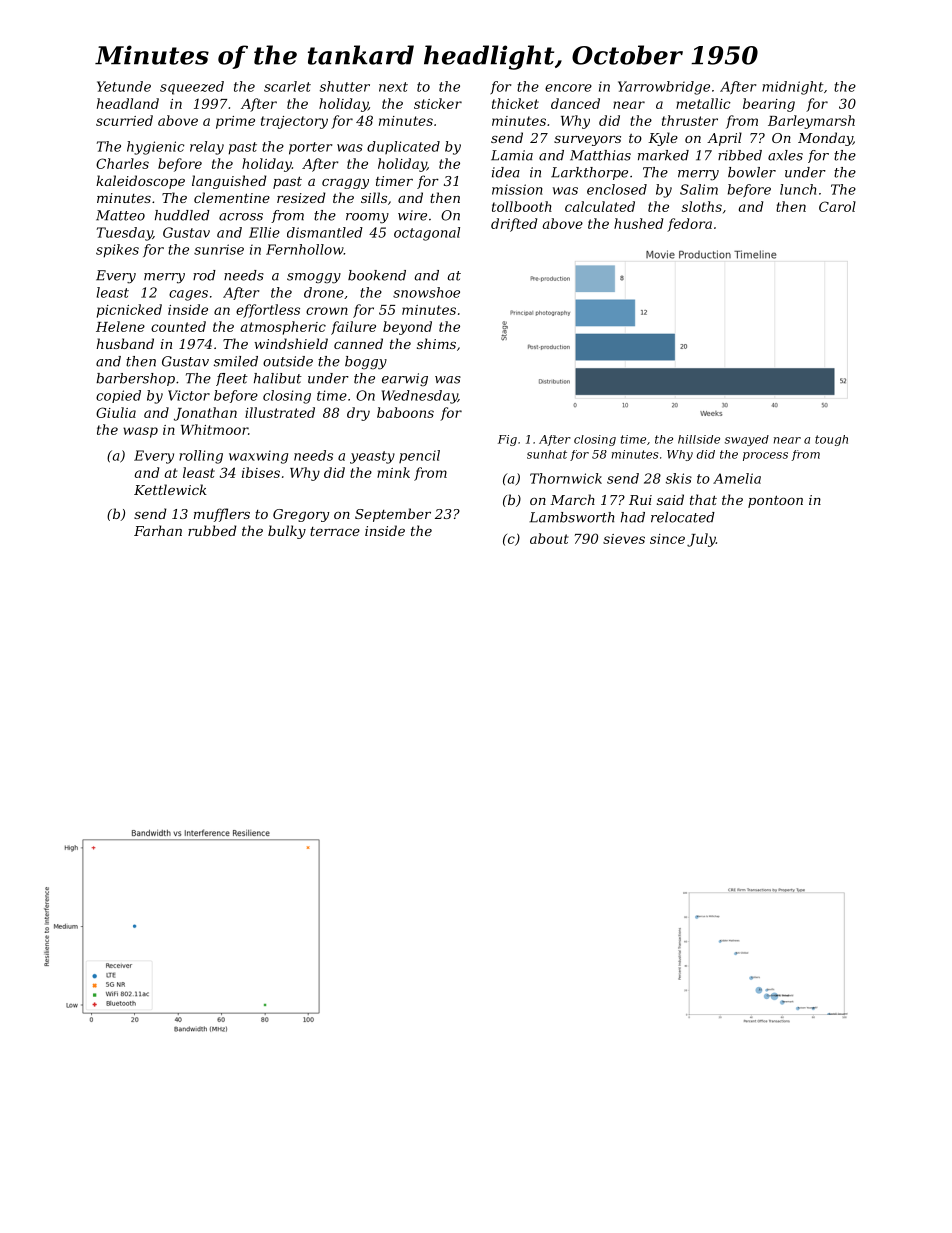 This page has height=1233, width=952. I want to click on hushed, so click(638, 223).
